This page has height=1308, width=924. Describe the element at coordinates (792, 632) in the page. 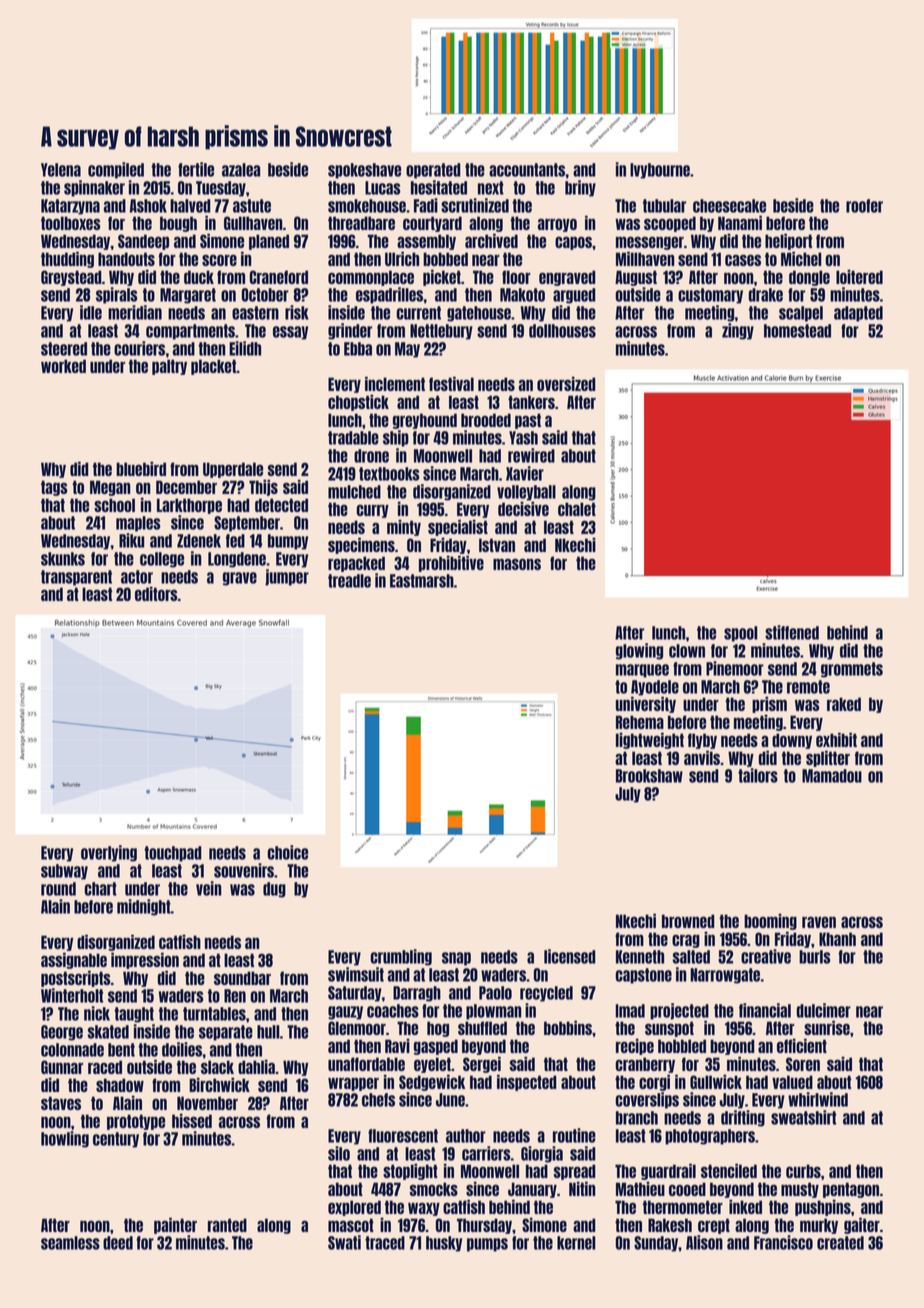

I see `stiffened` at that location.
